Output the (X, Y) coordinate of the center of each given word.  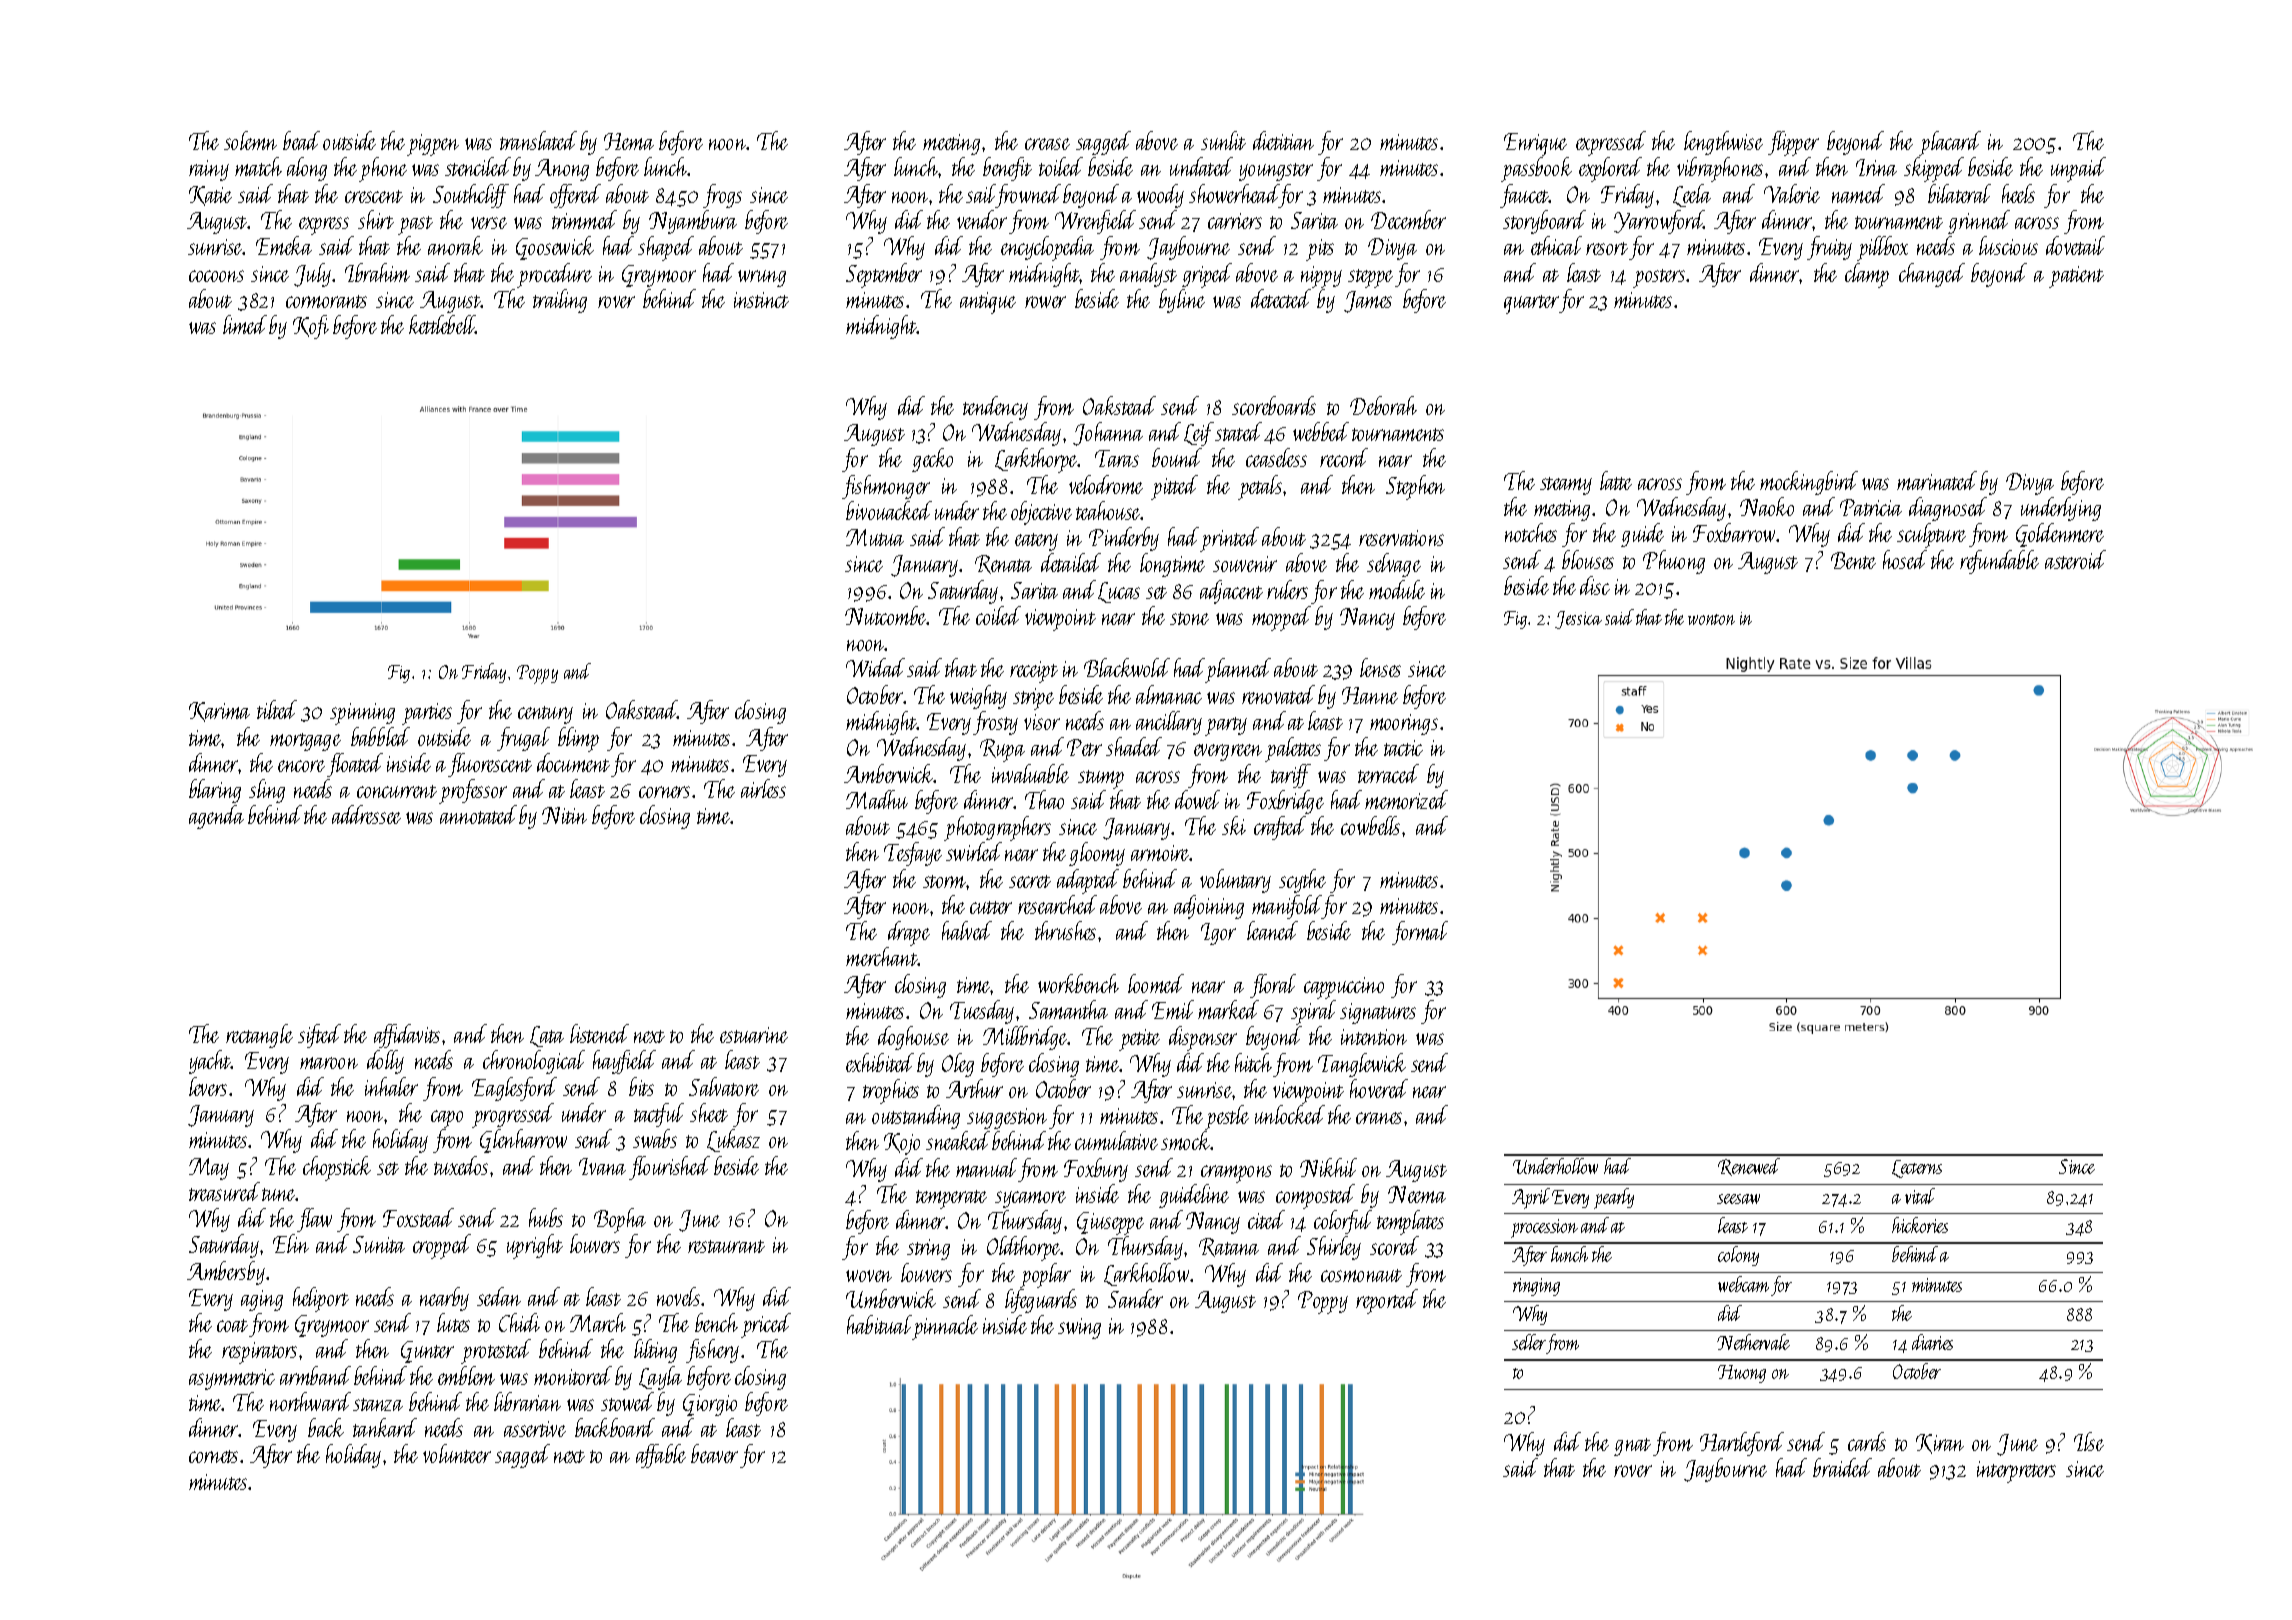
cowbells (1370, 825)
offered (575, 196)
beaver (714, 1453)
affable (661, 1456)
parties (427, 714)
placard (1950, 143)
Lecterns (1917, 1169)
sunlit (1223, 140)
